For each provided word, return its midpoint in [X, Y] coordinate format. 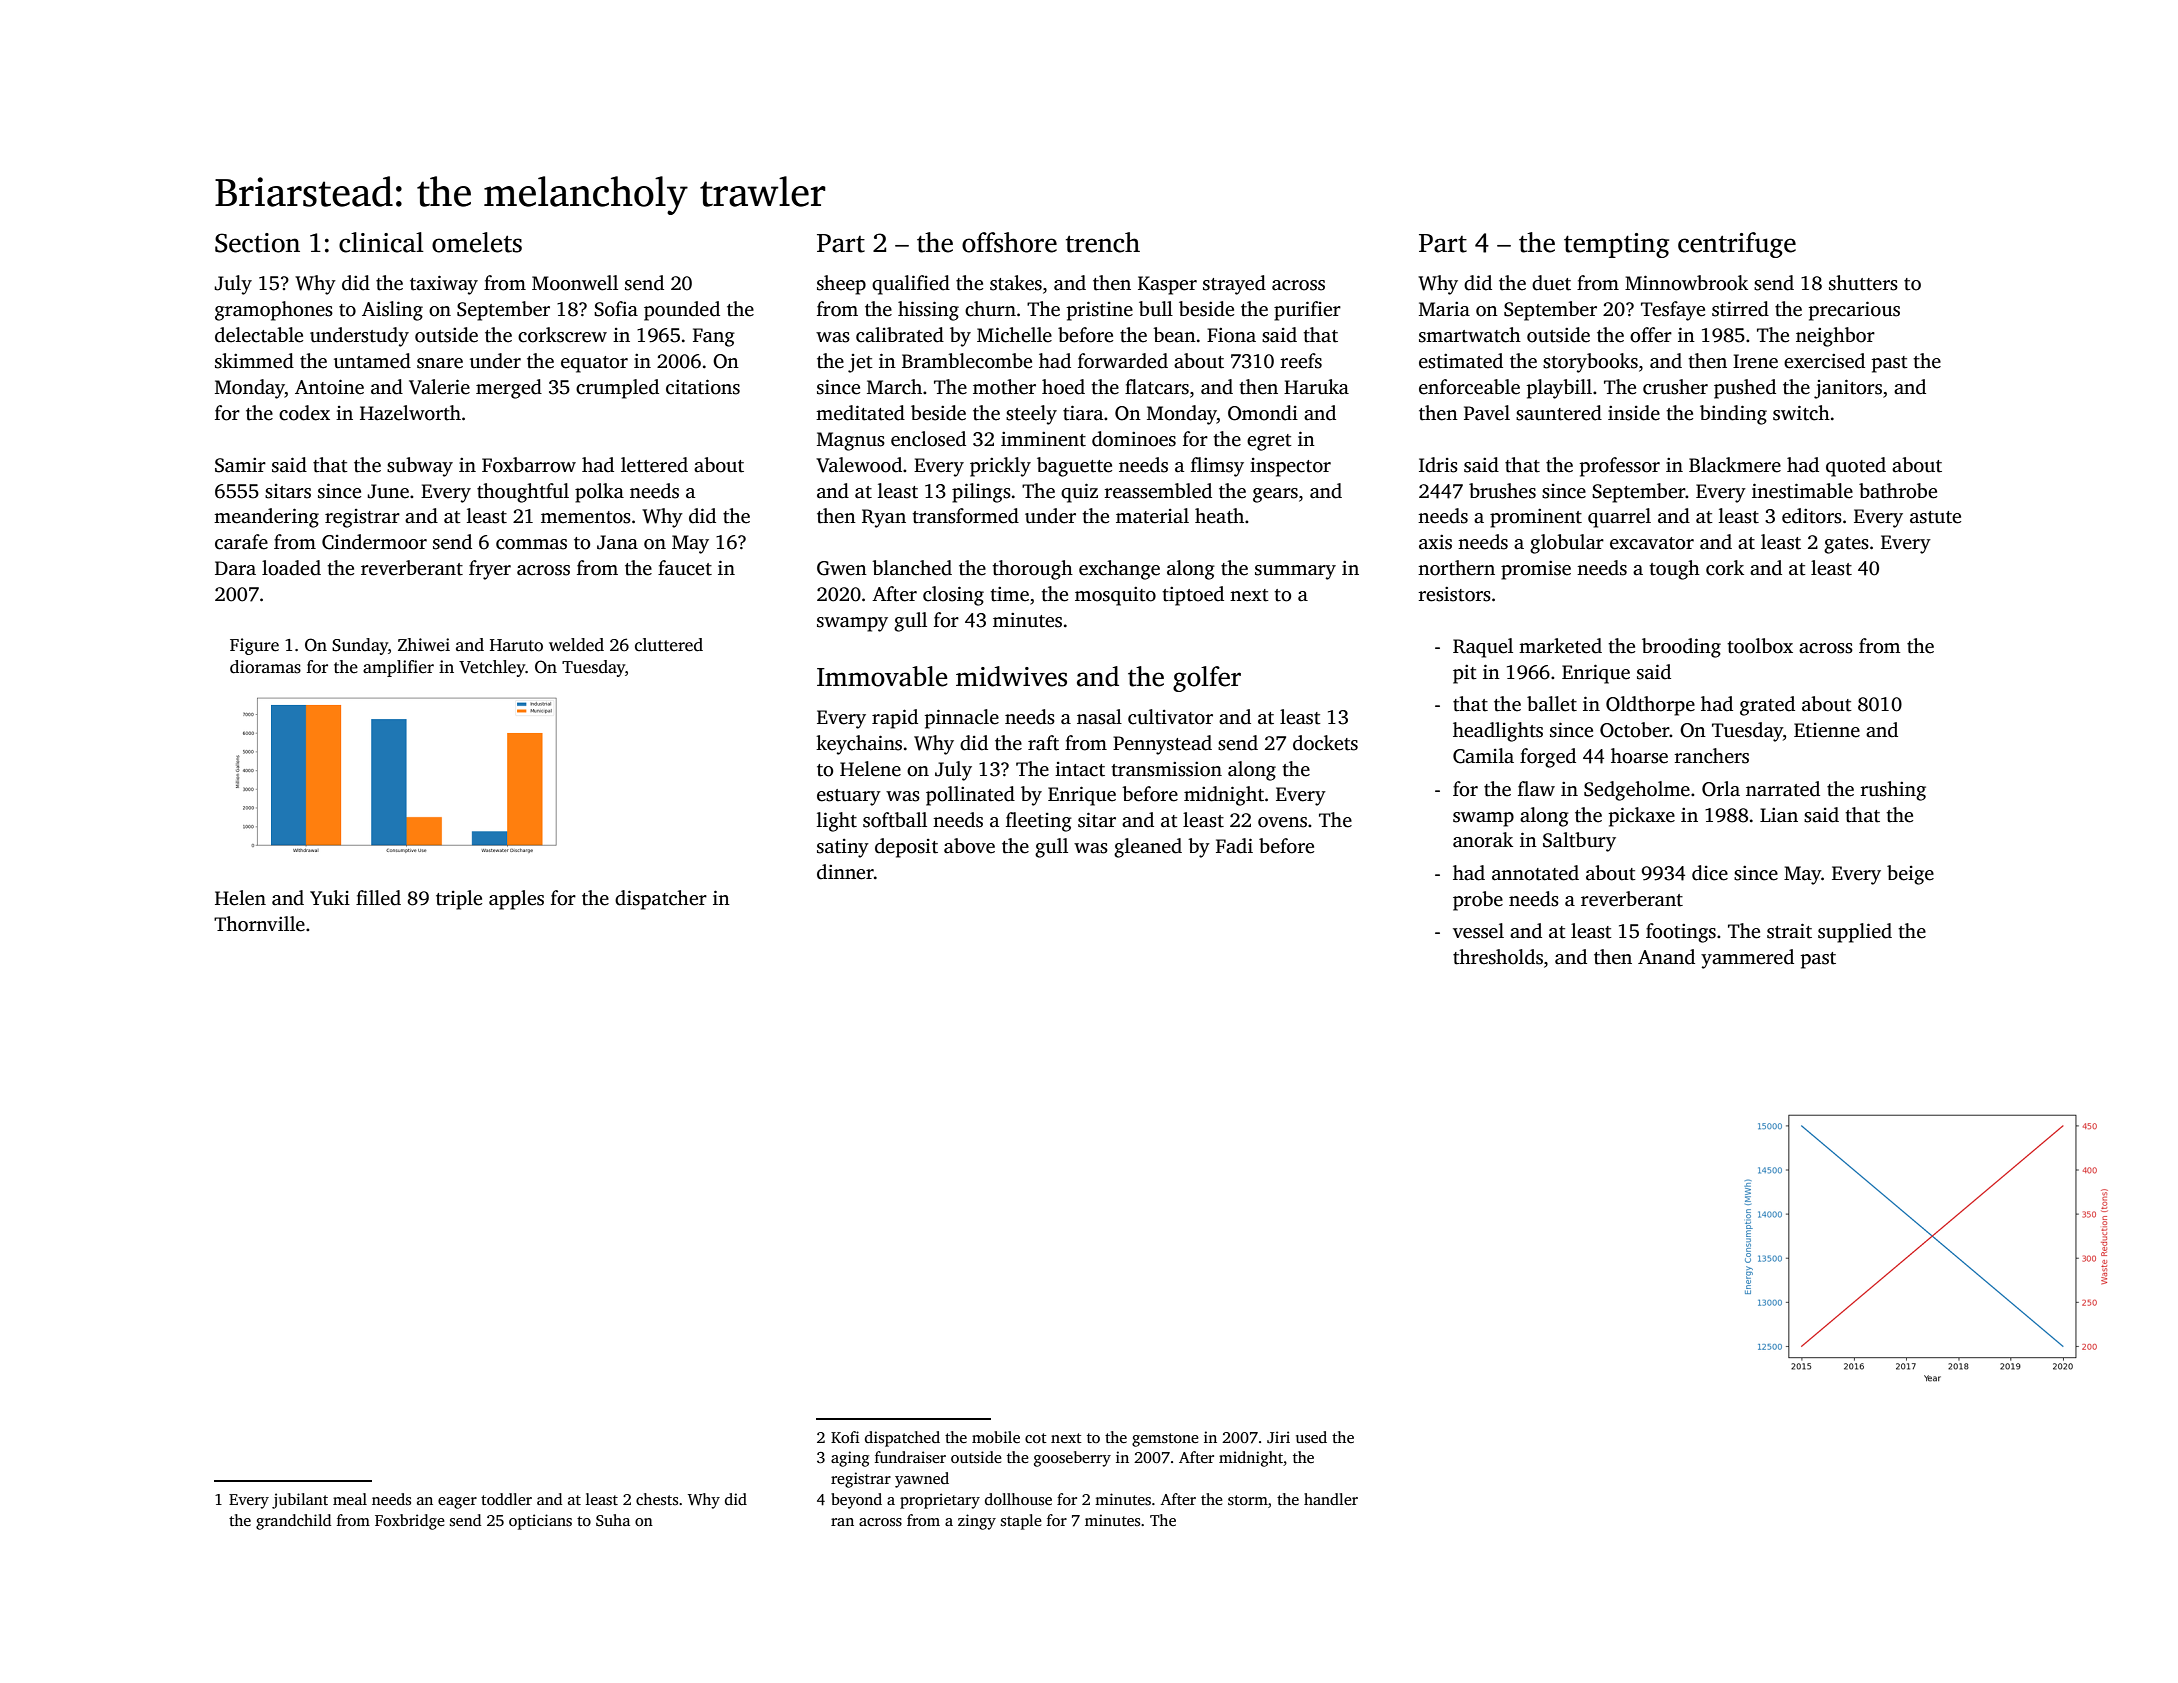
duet [1551, 283]
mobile [996, 1437]
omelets [477, 242]
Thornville [259, 924]
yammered [1747, 959]
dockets [1325, 743]
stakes [1016, 283]
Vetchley [492, 668]
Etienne [1827, 730]
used [1311, 1437]
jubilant [300, 1501]
